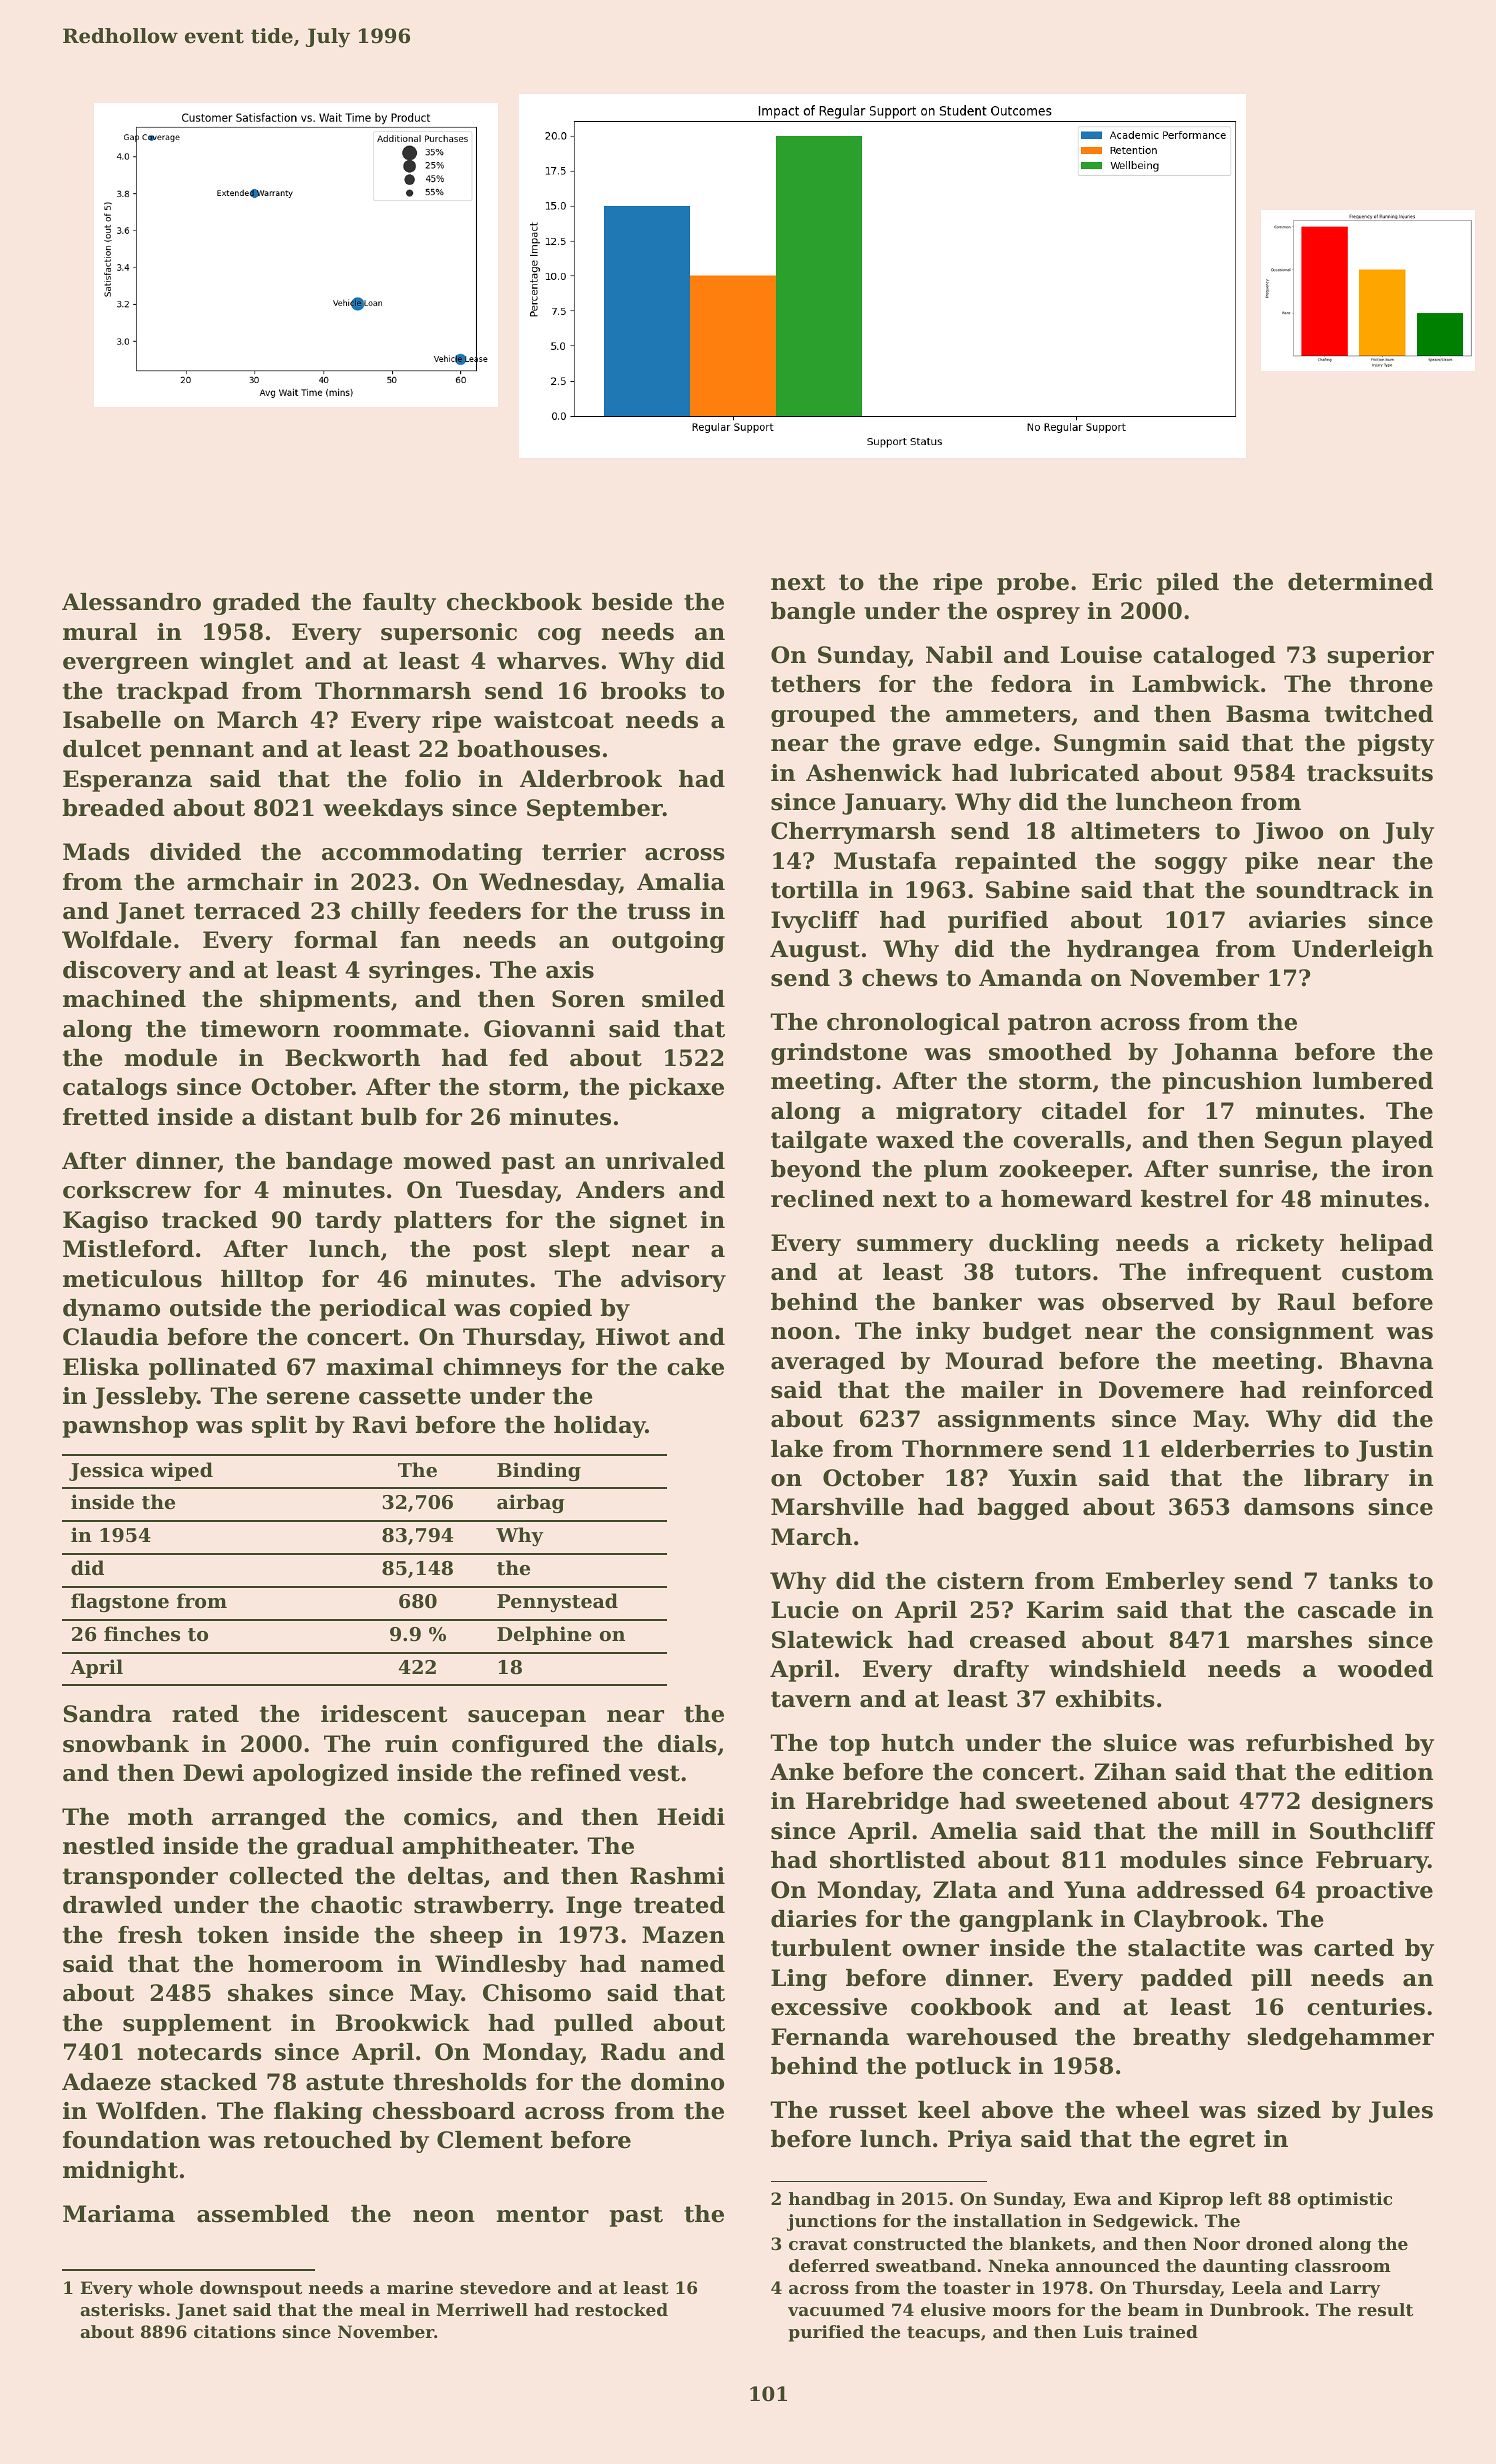 The width and height of the screenshot is (1496, 2464). What do you see at coordinates (1117, 1669) in the screenshot?
I see `windshield` at bounding box center [1117, 1669].
